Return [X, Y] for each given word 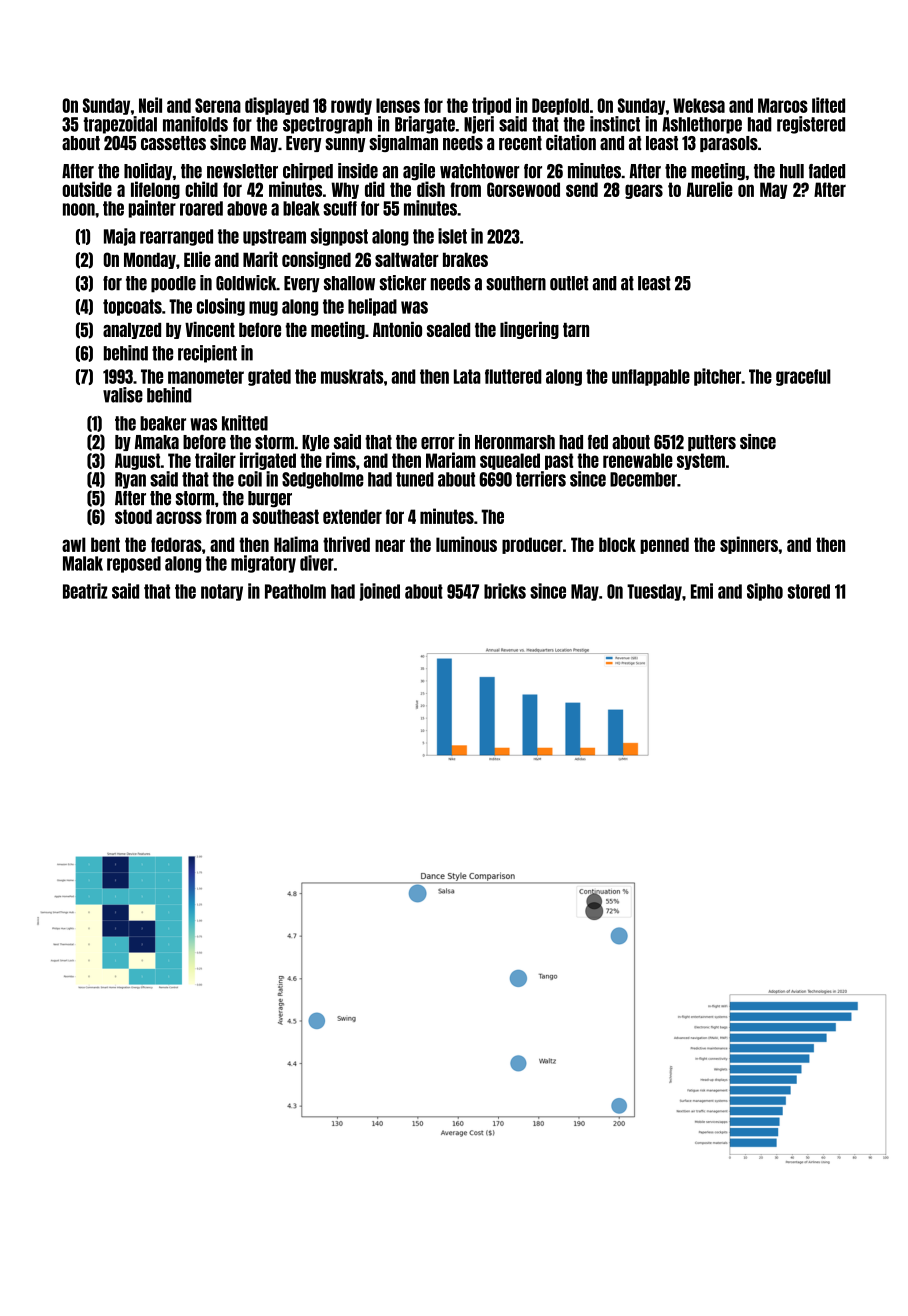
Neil [150, 105]
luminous [466, 544]
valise [123, 395]
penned [664, 545]
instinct [615, 124]
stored [809, 591]
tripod [491, 106]
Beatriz [85, 591]
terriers [541, 479]
